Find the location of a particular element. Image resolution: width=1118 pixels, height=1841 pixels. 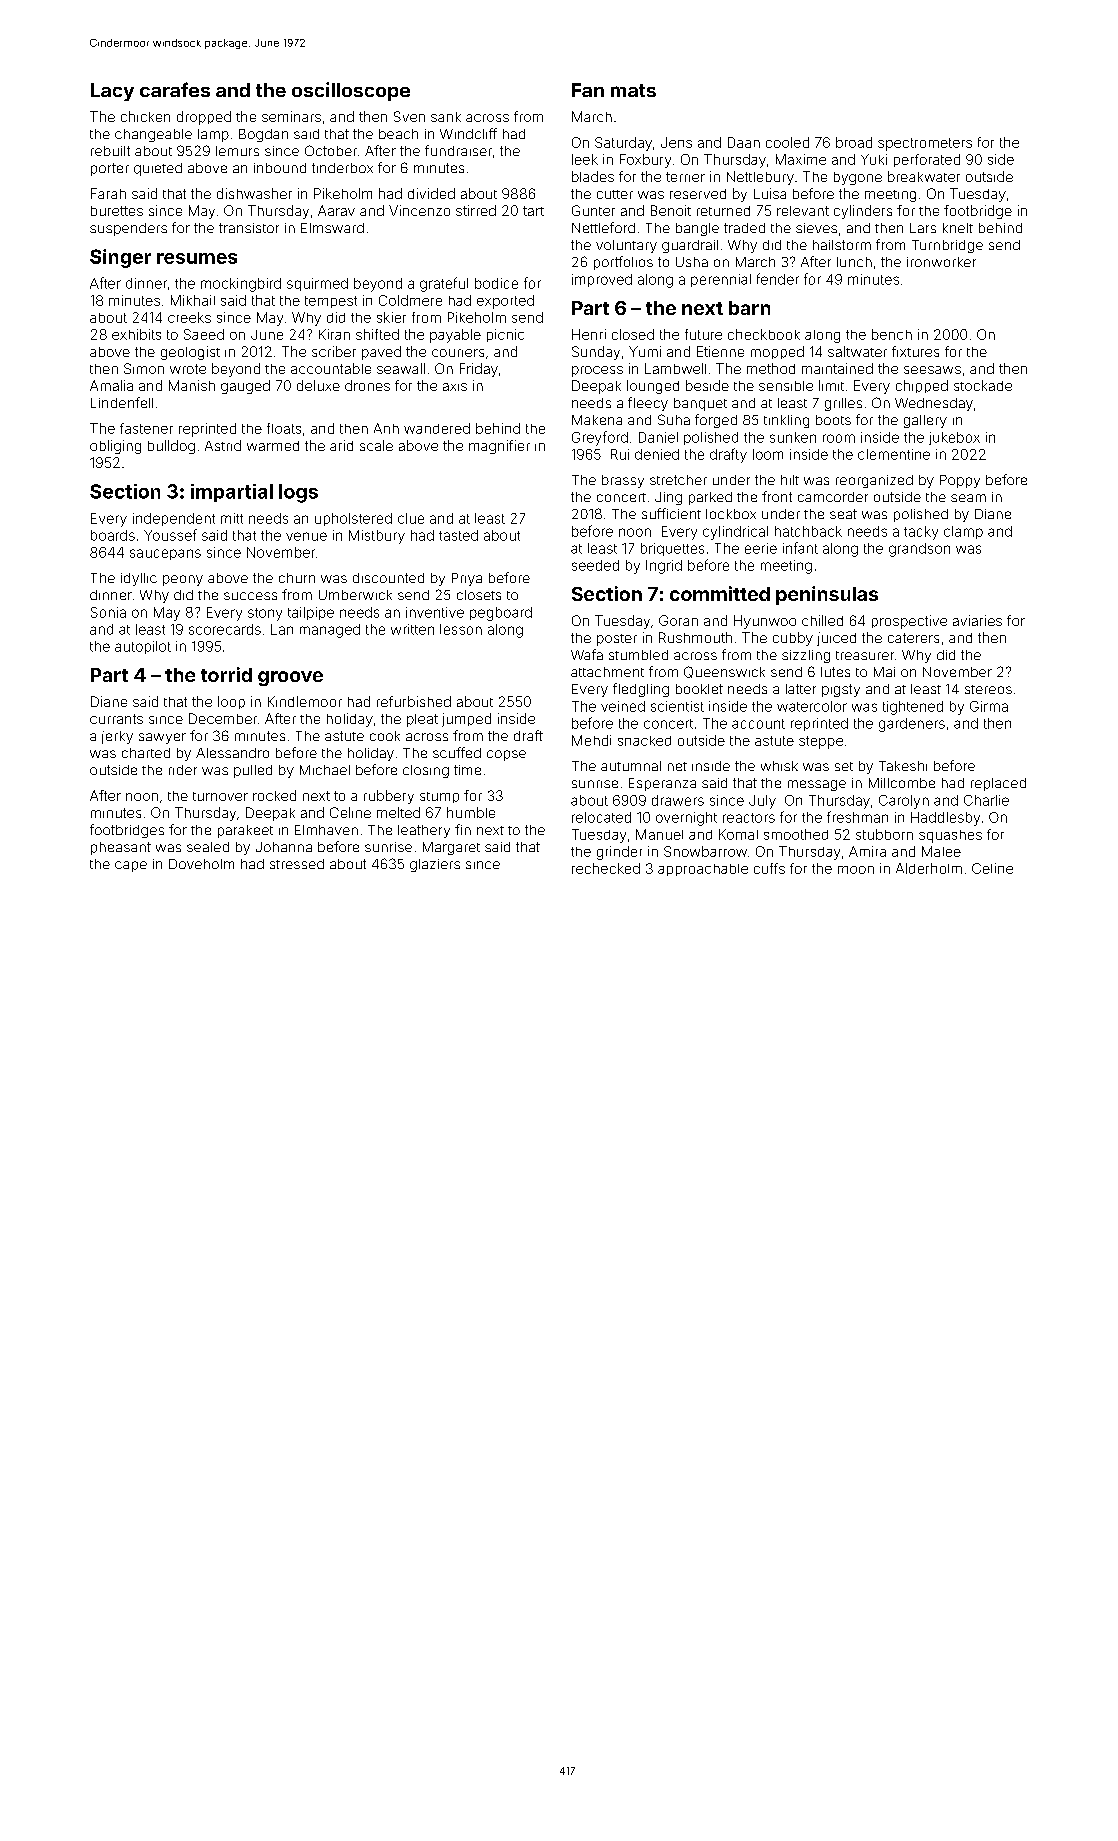

maintained is located at coordinates (837, 368).
